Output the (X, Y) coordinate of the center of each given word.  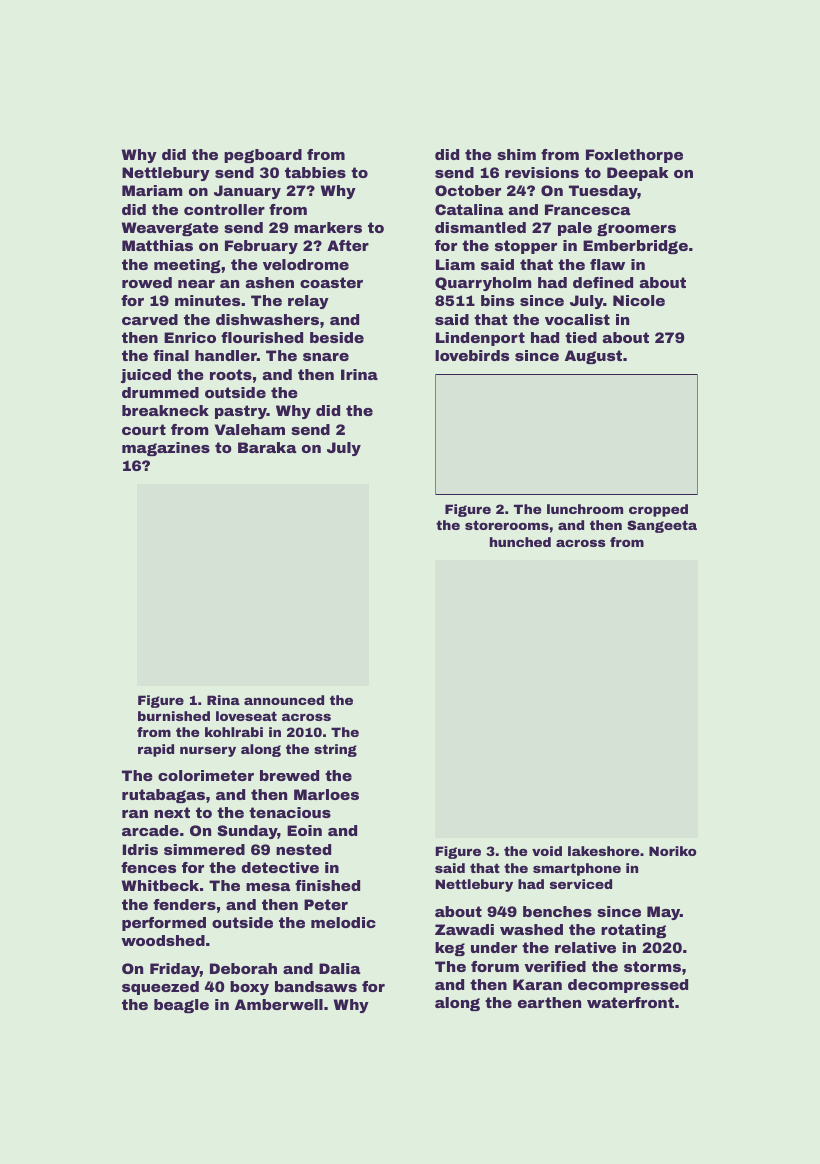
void (547, 851)
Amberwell (279, 1004)
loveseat (246, 716)
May (663, 913)
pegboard (263, 156)
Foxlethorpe (634, 156)
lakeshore (603, 851)
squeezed (160, 988)
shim (516, 154)
